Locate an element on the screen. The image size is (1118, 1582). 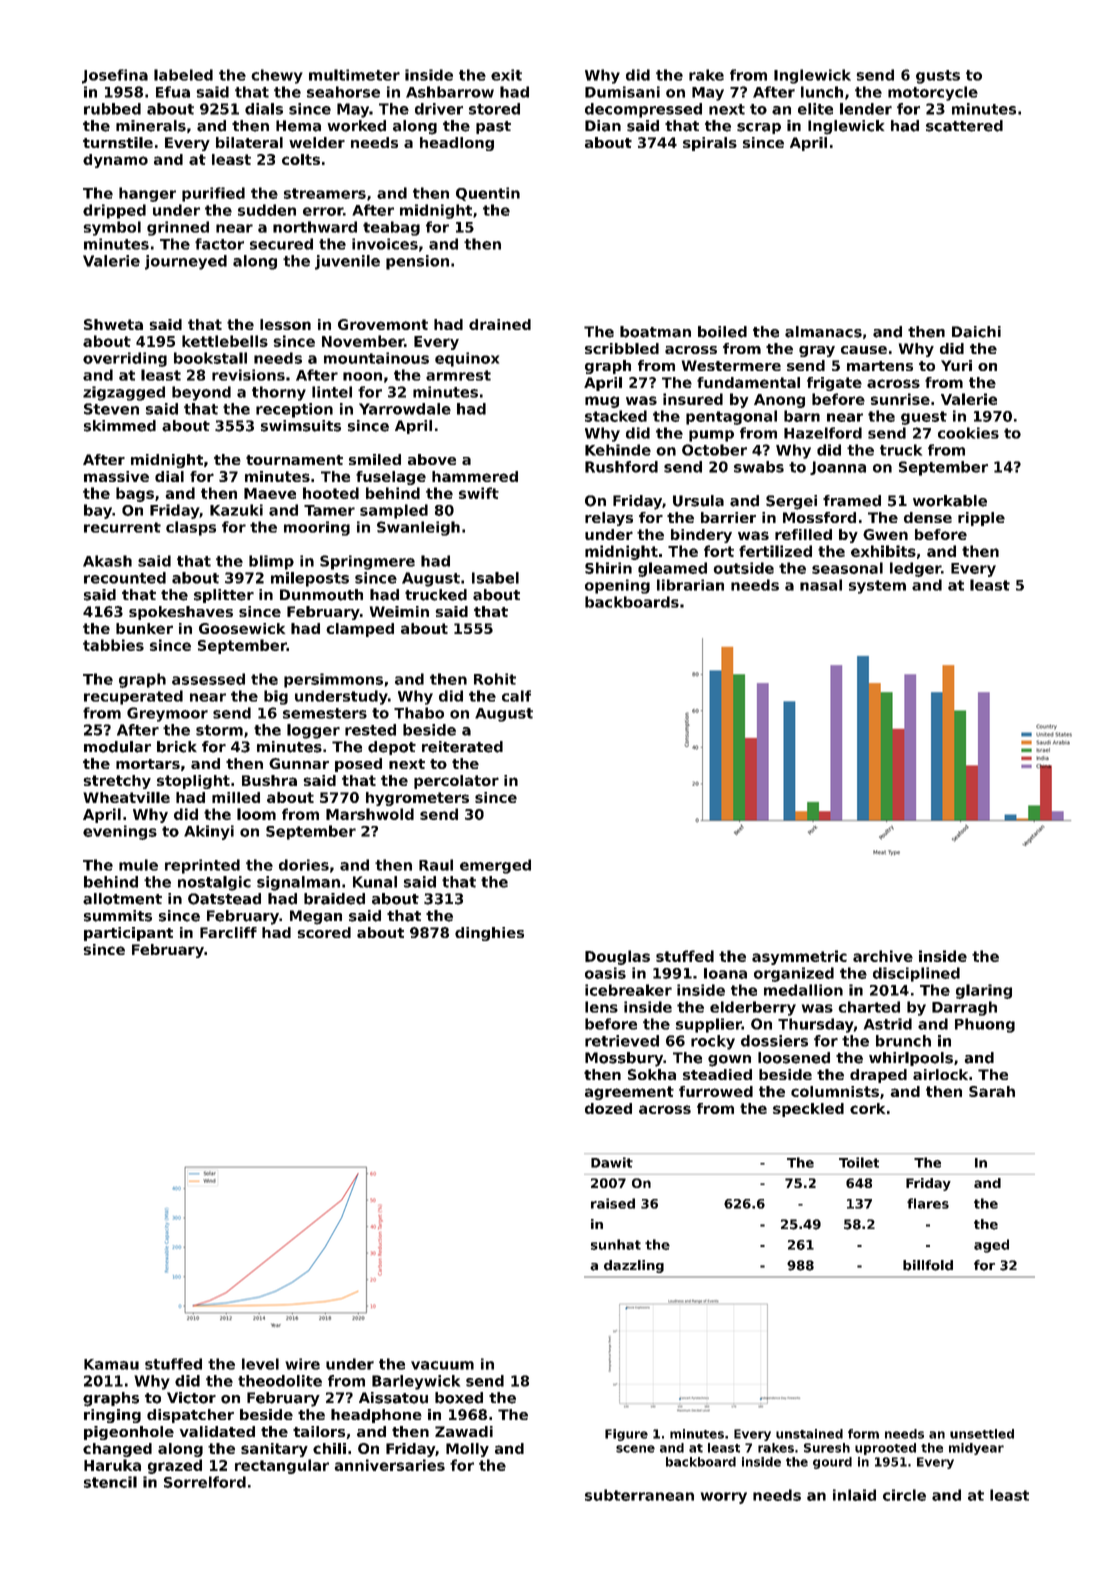
lunch is located at coordinates (822, 92).
